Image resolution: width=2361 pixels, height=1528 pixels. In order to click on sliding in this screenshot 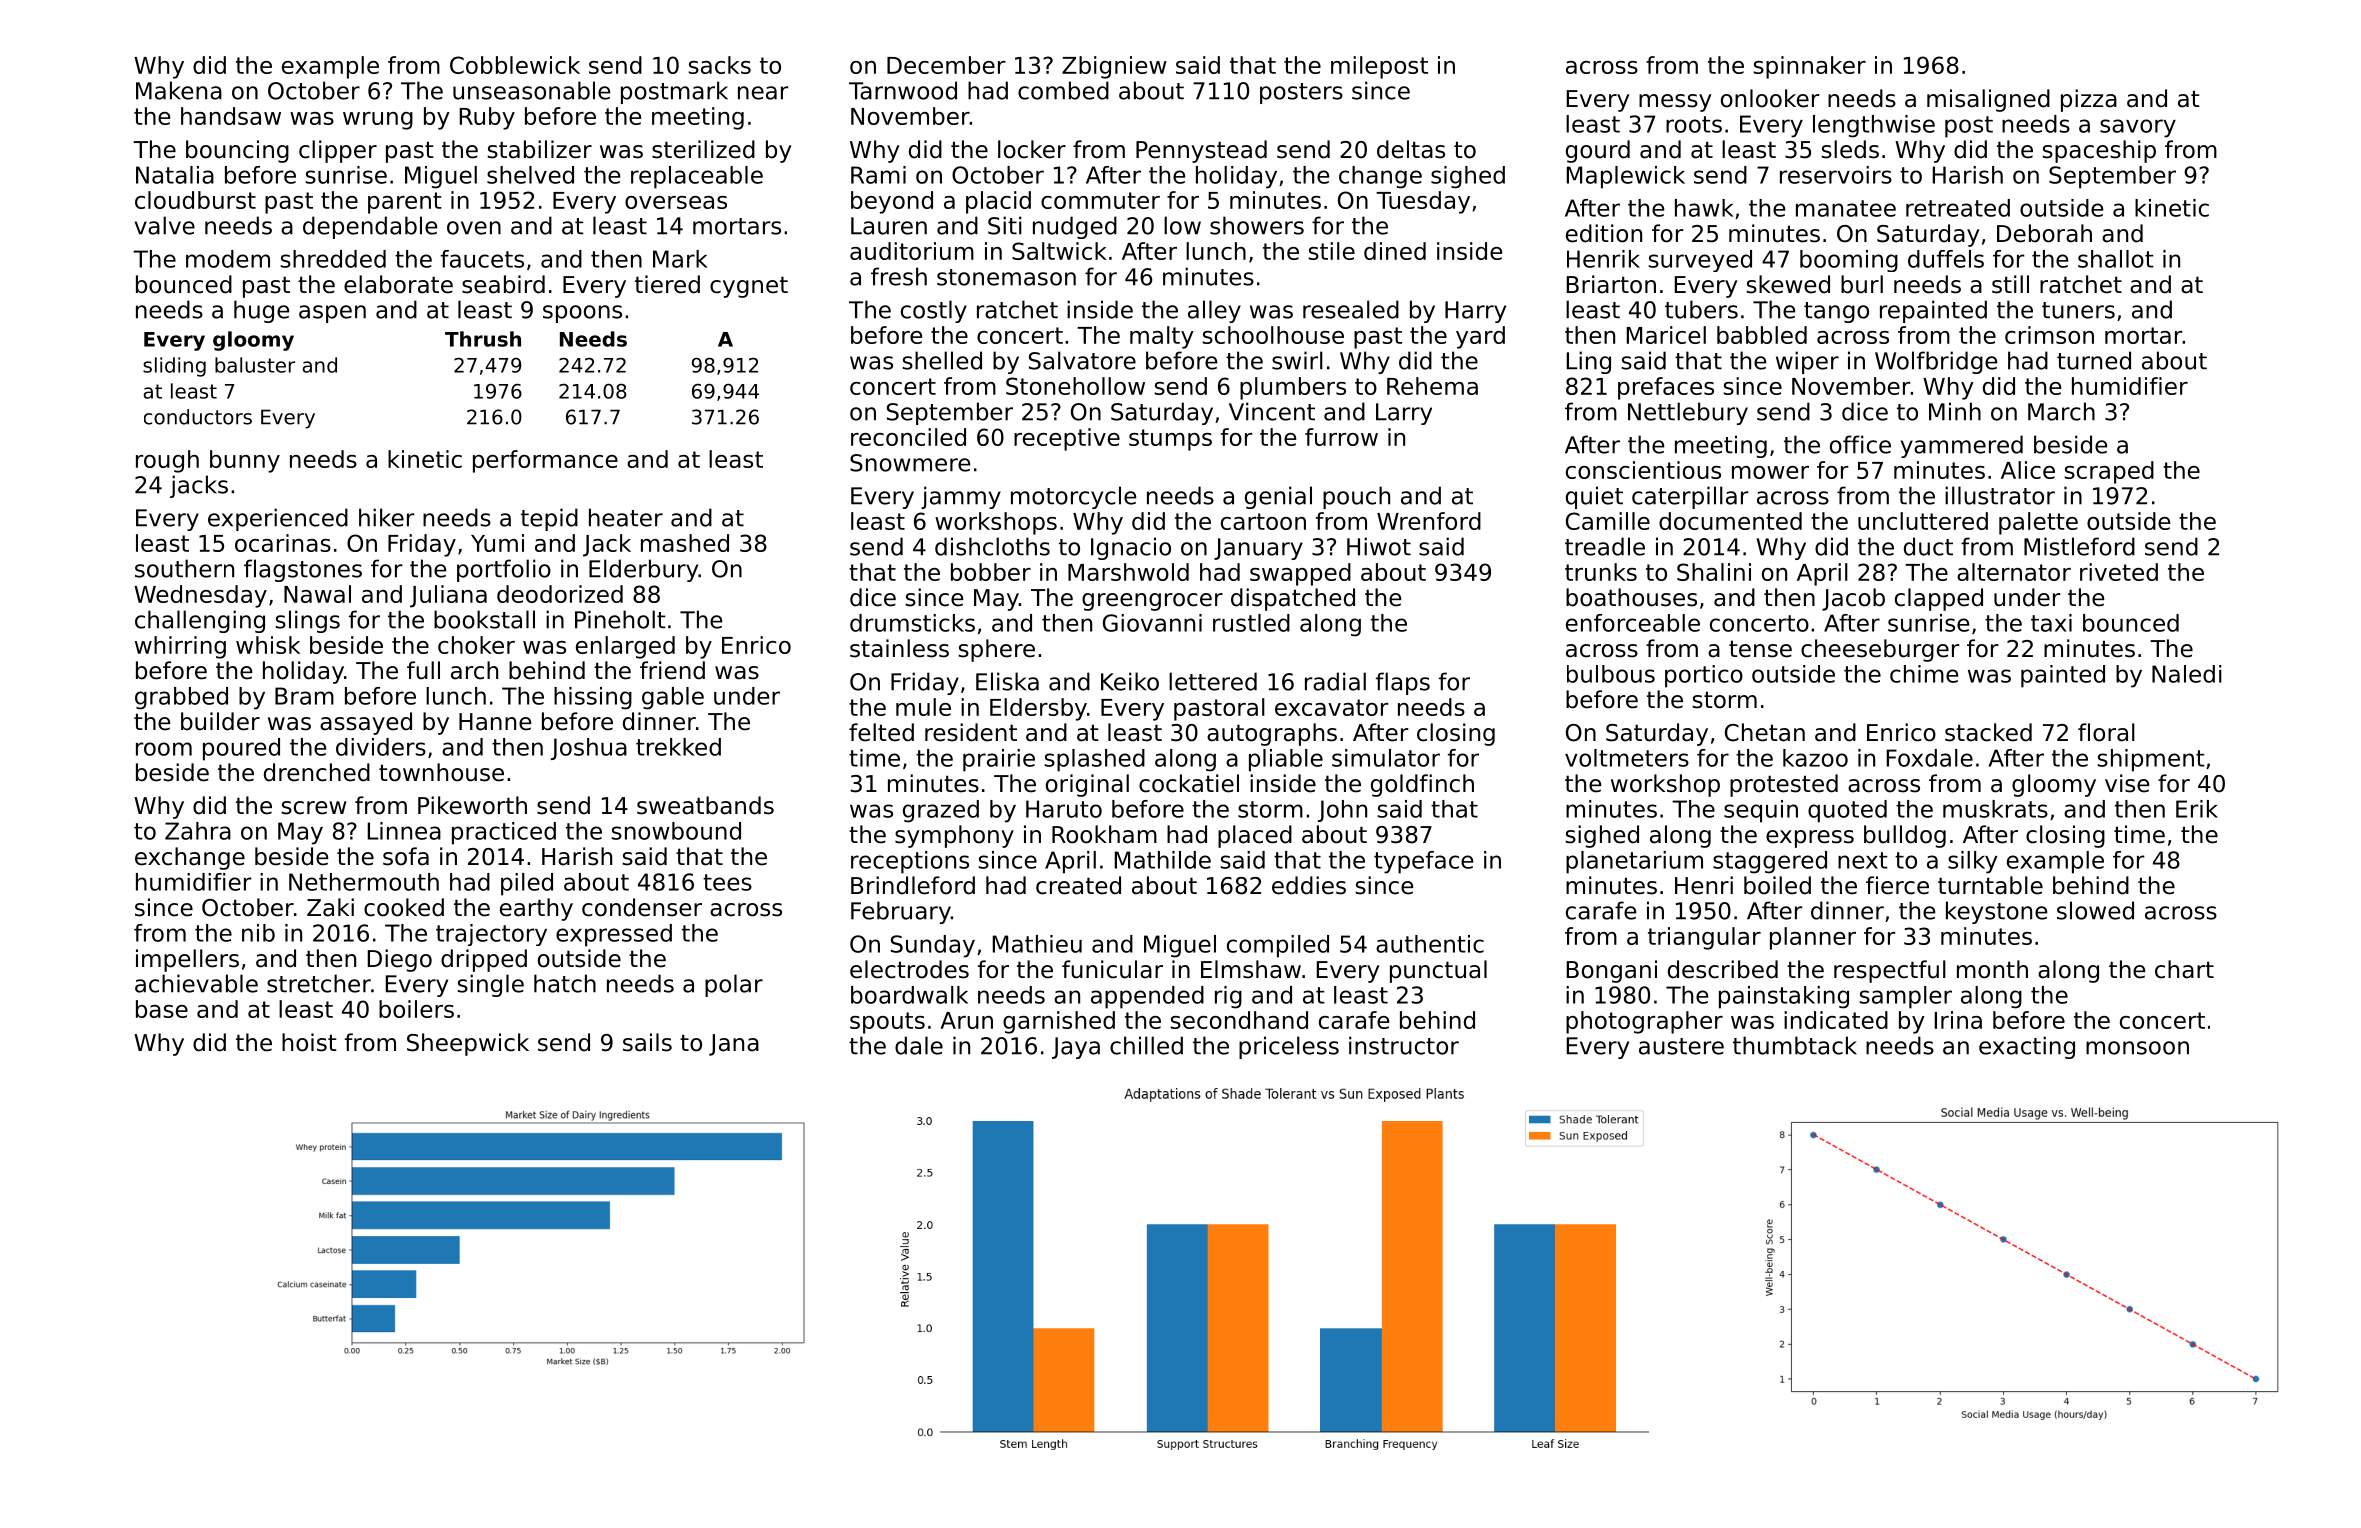, I will do `click(174, 367)`.
